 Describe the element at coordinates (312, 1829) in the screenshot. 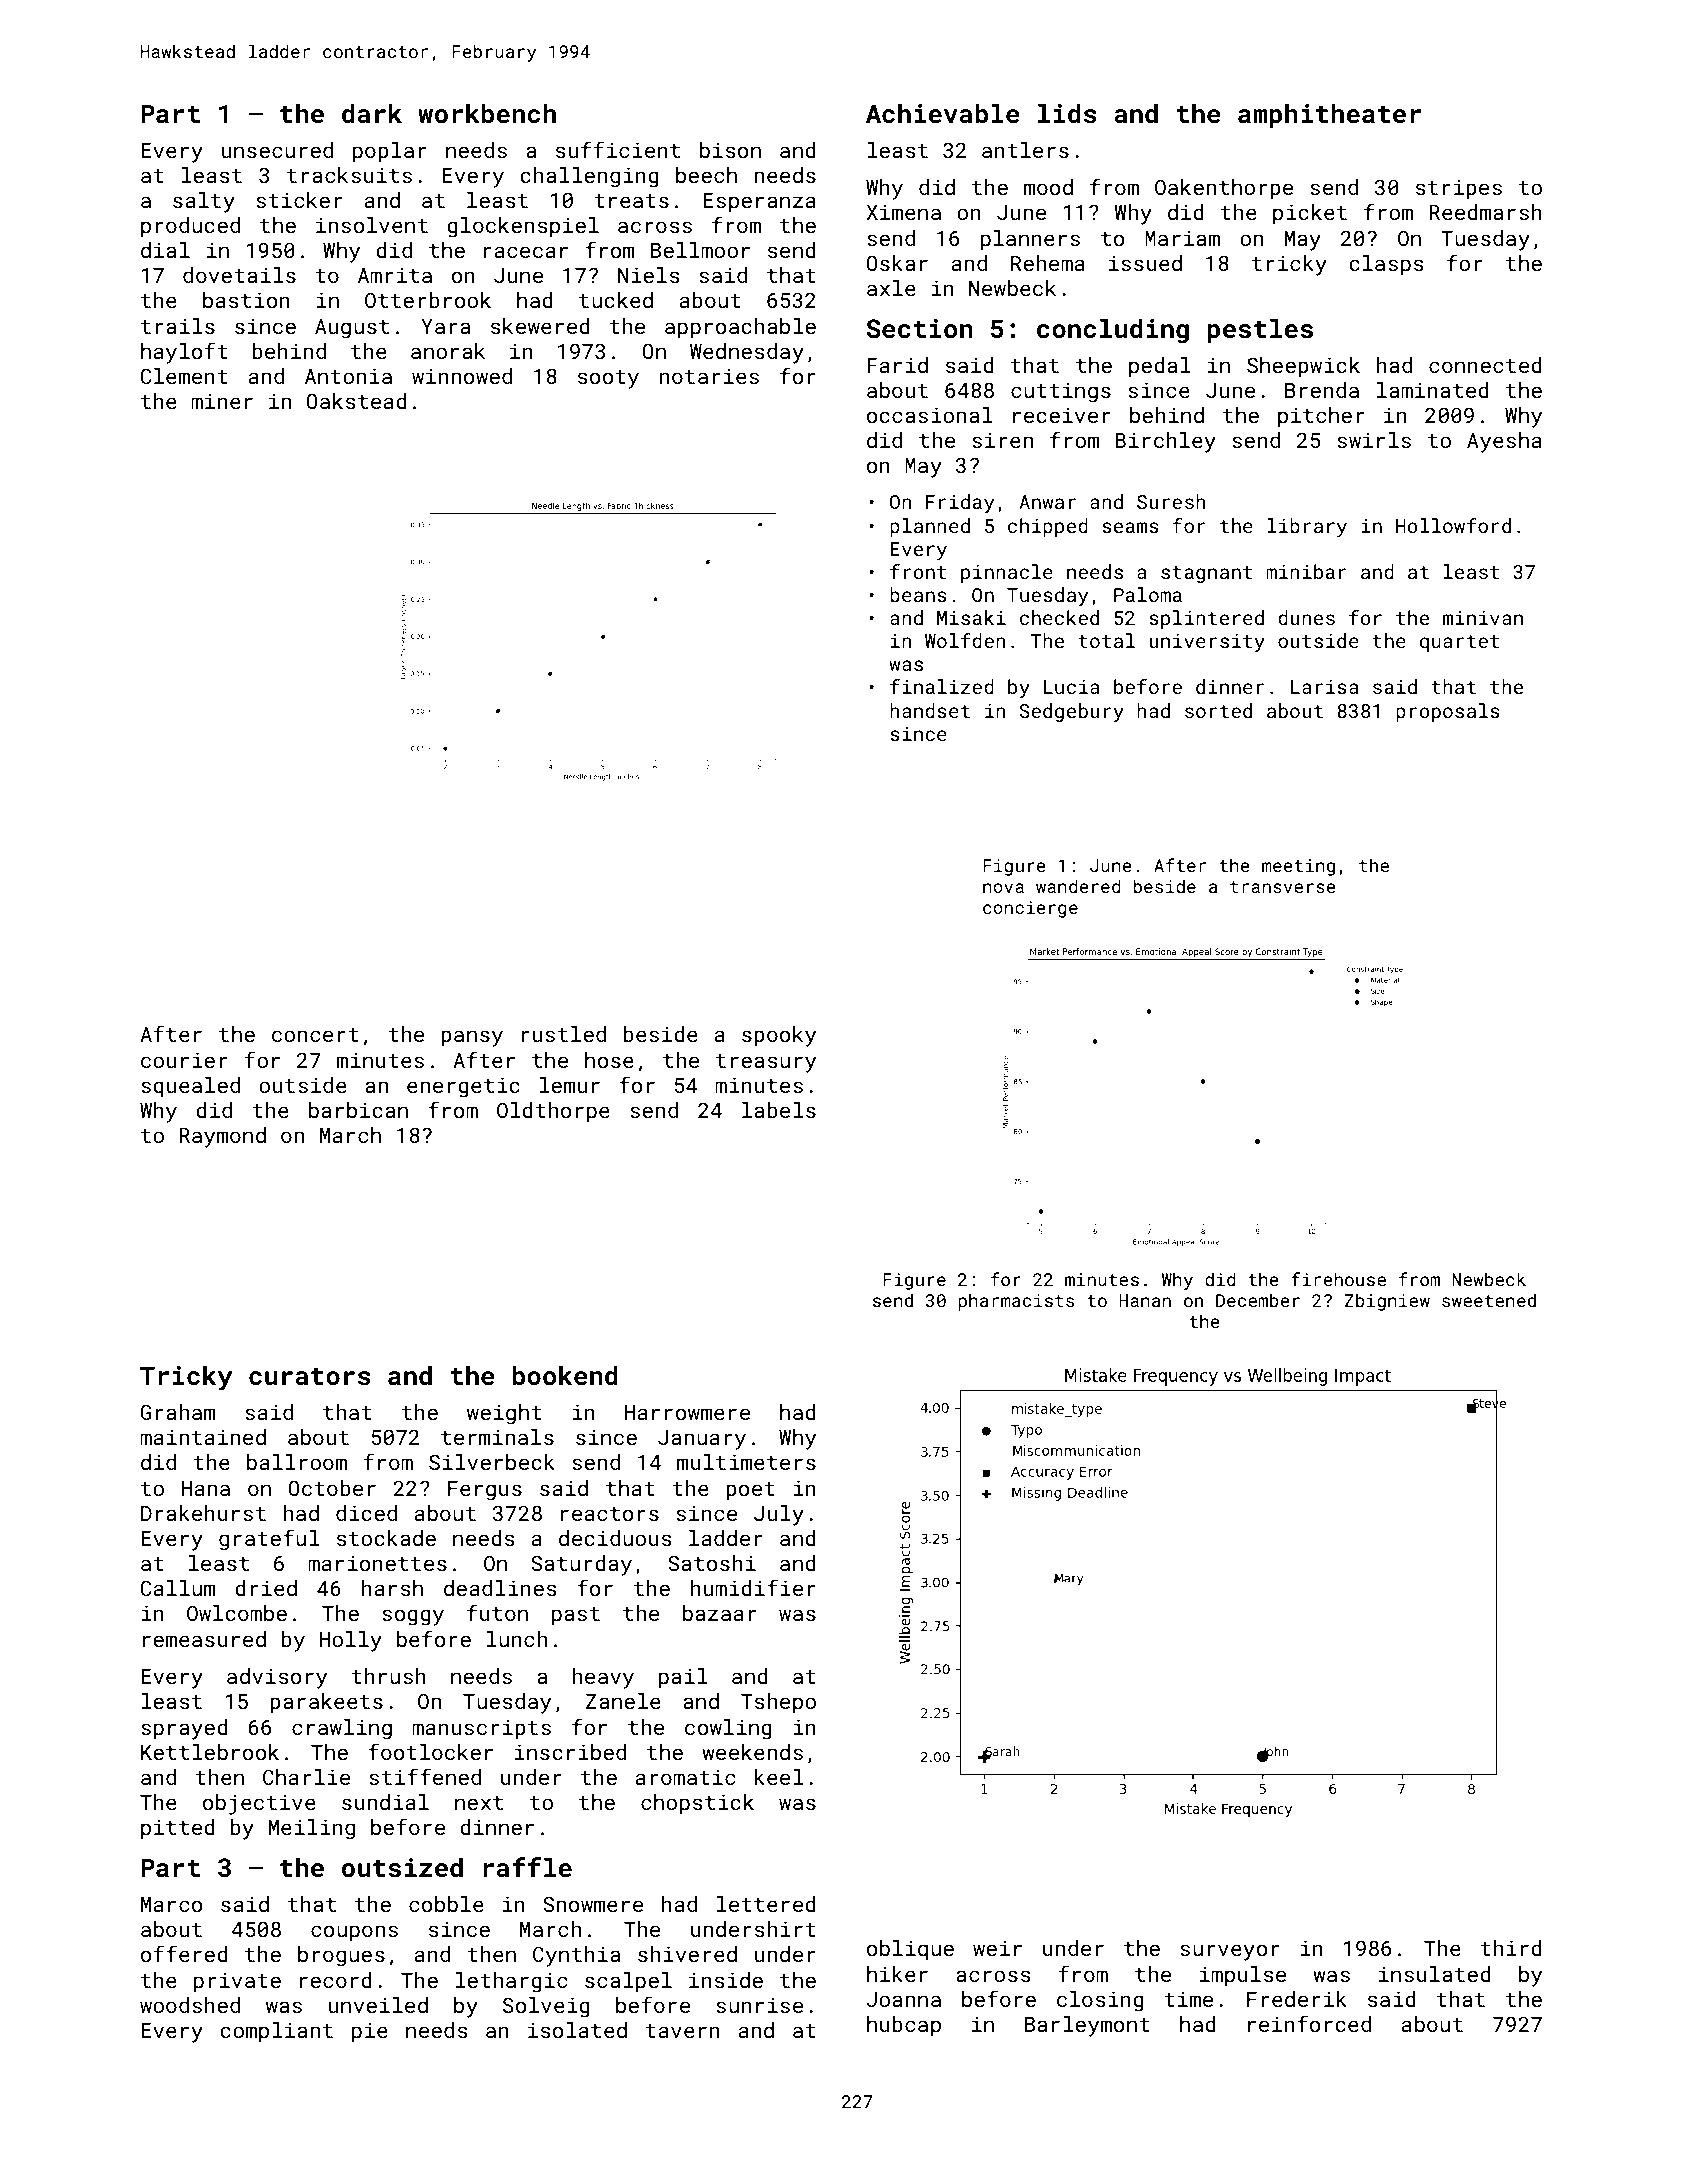

I see `Meiling` at that location.
